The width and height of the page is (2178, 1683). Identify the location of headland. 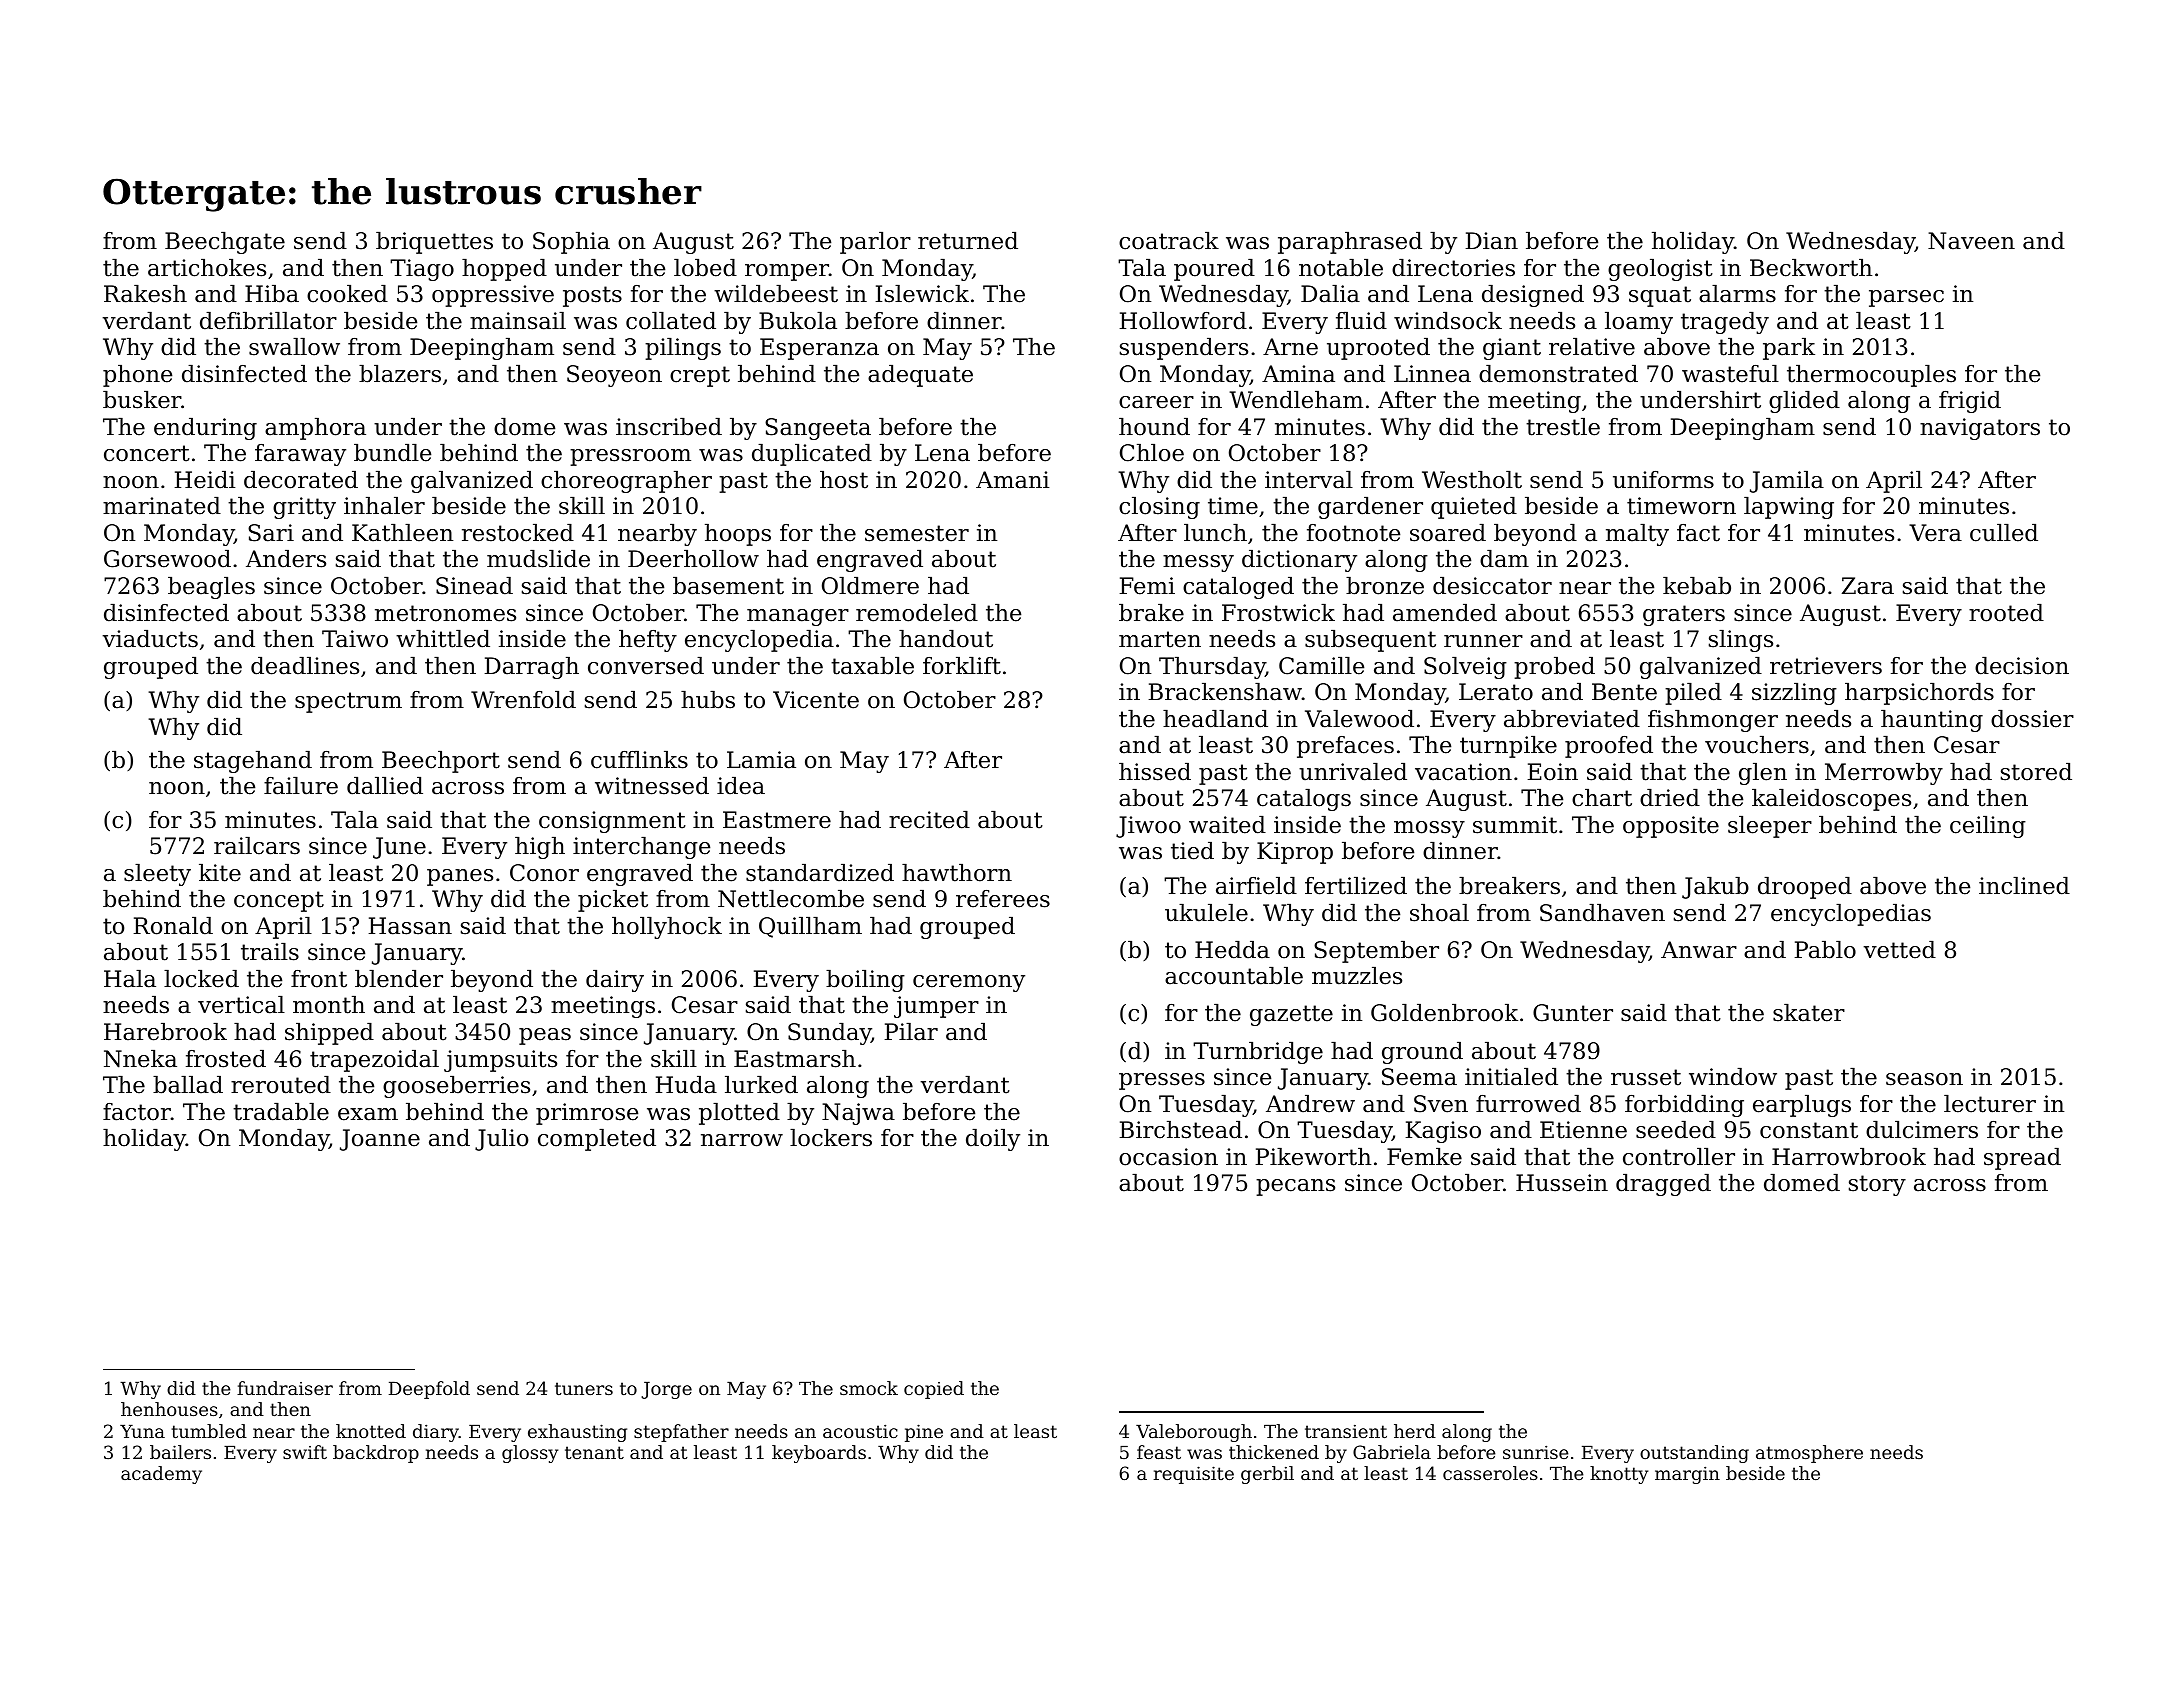
(1215, 719).
